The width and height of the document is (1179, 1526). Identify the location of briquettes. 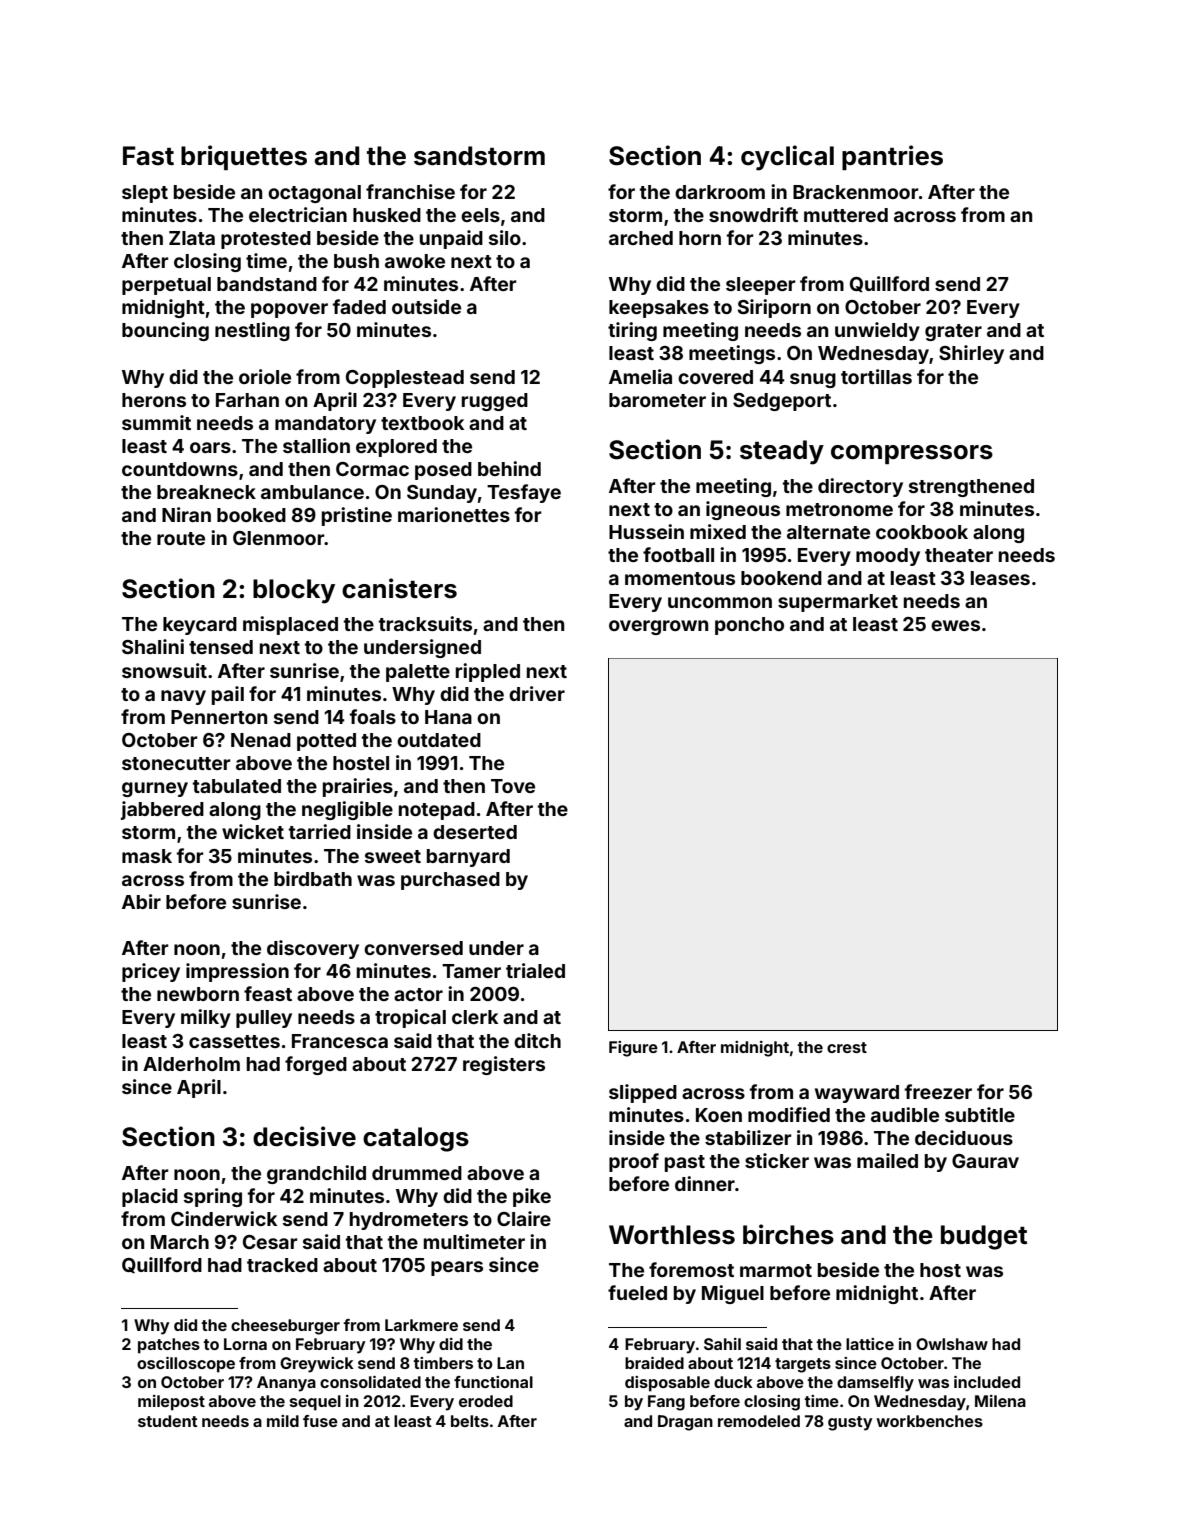
(244, 157).
